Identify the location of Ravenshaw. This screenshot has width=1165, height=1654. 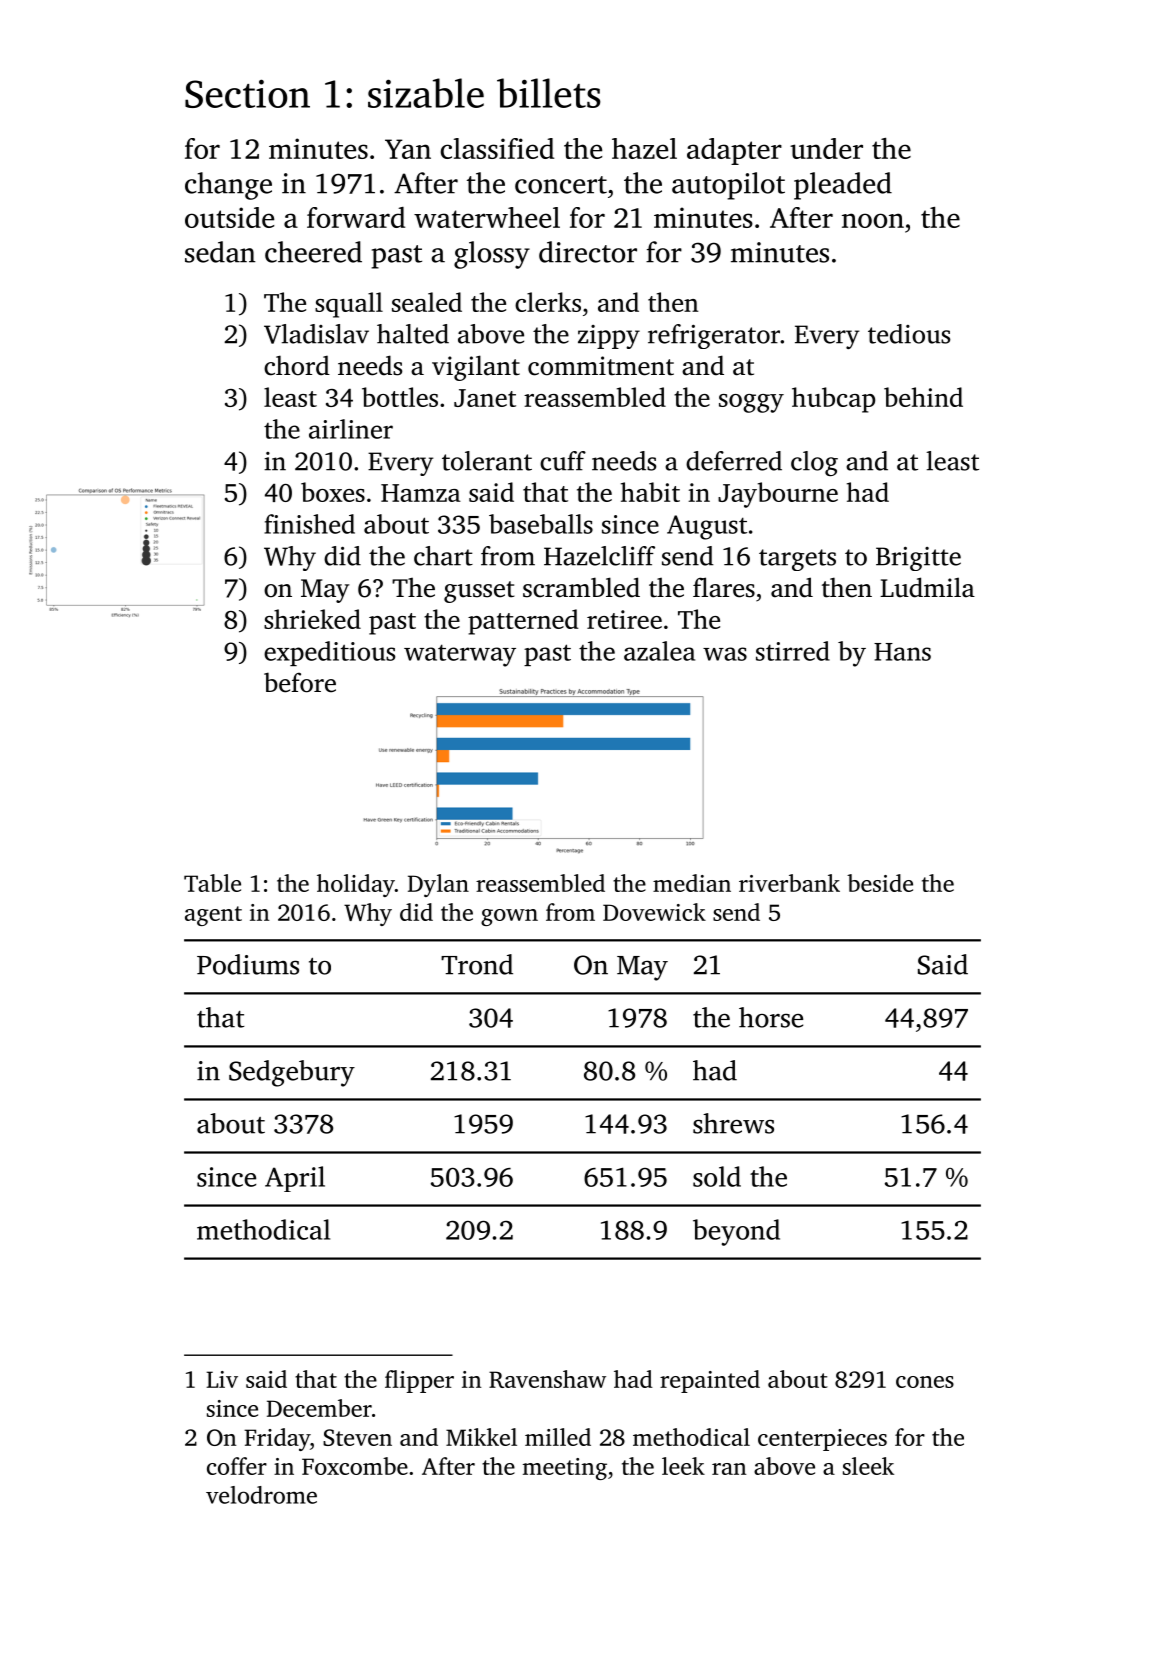
(547, 1379).
